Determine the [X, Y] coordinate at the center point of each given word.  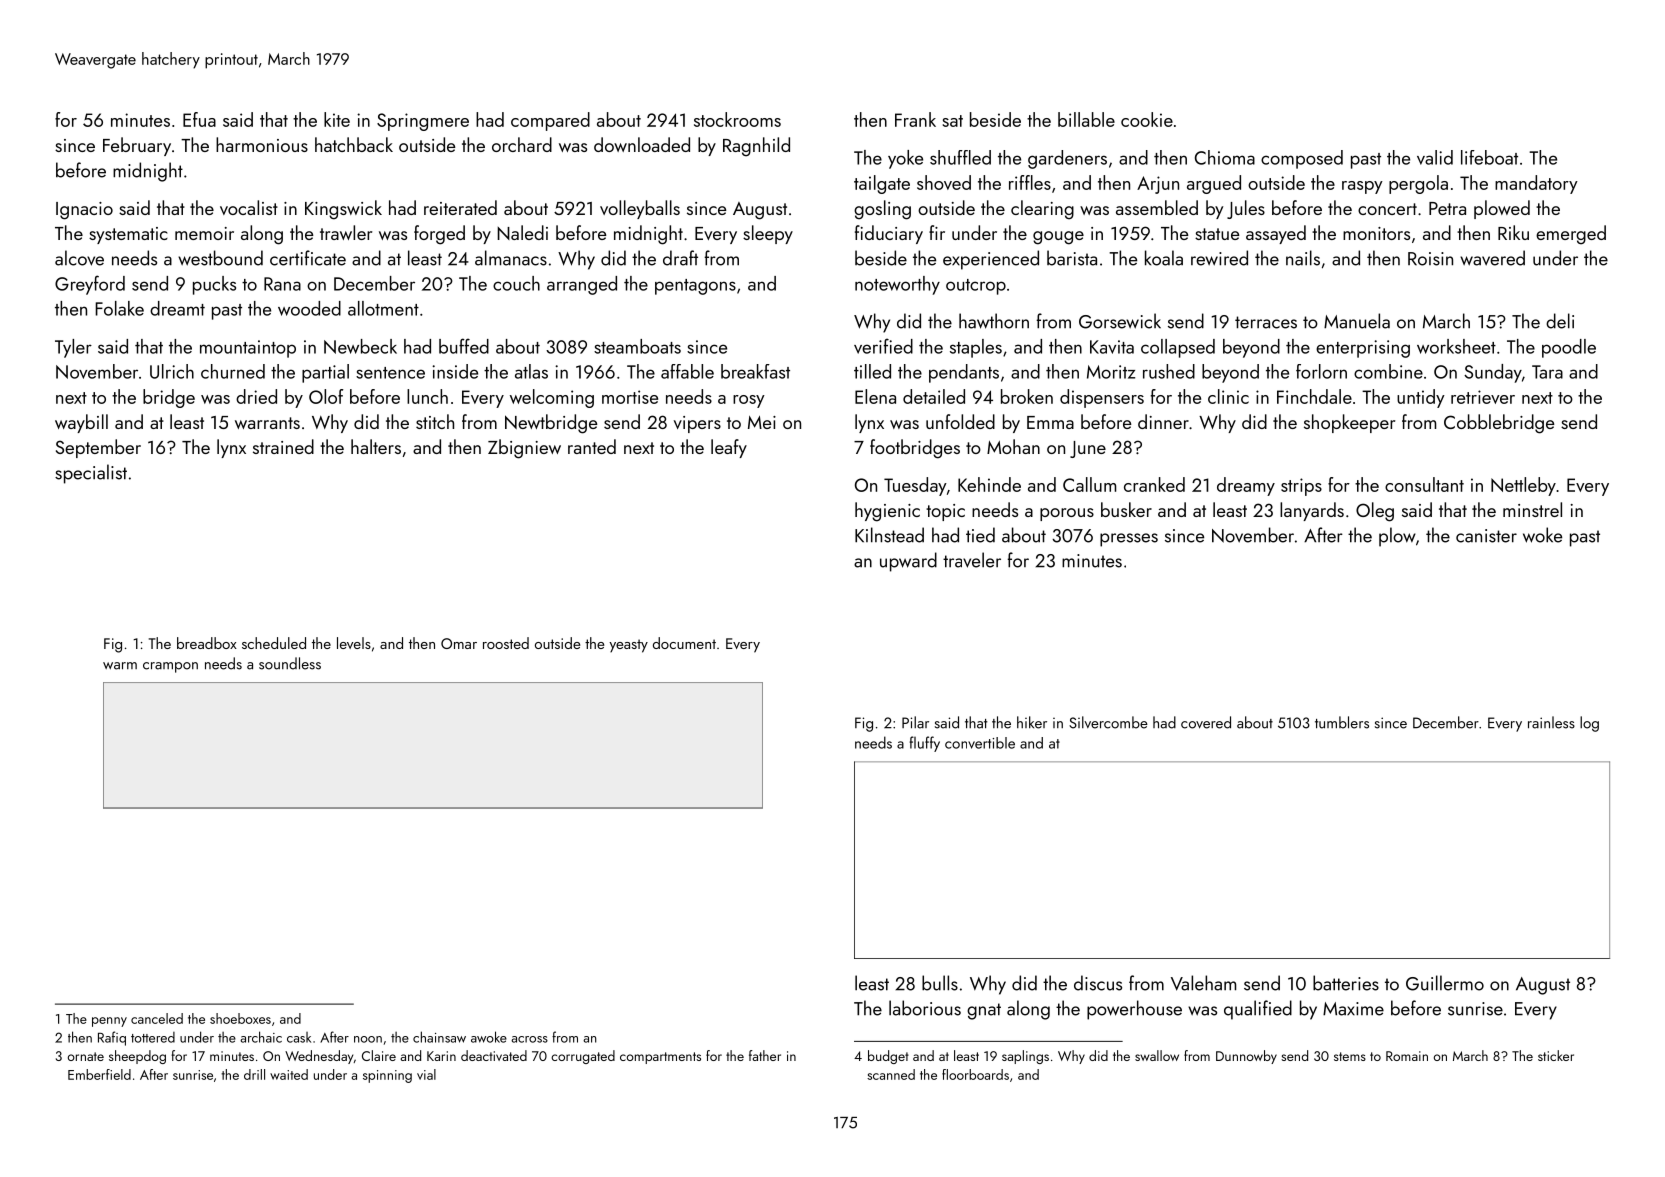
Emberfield [99, 1074]
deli [1560, 321]
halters [376, 446]
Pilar [915, 722]
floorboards [975, 1074]
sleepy [768, 234]
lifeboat [1489, 157]
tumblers [1342, 722]
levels [354, 643]
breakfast [755, 371]
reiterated [460, 207]
